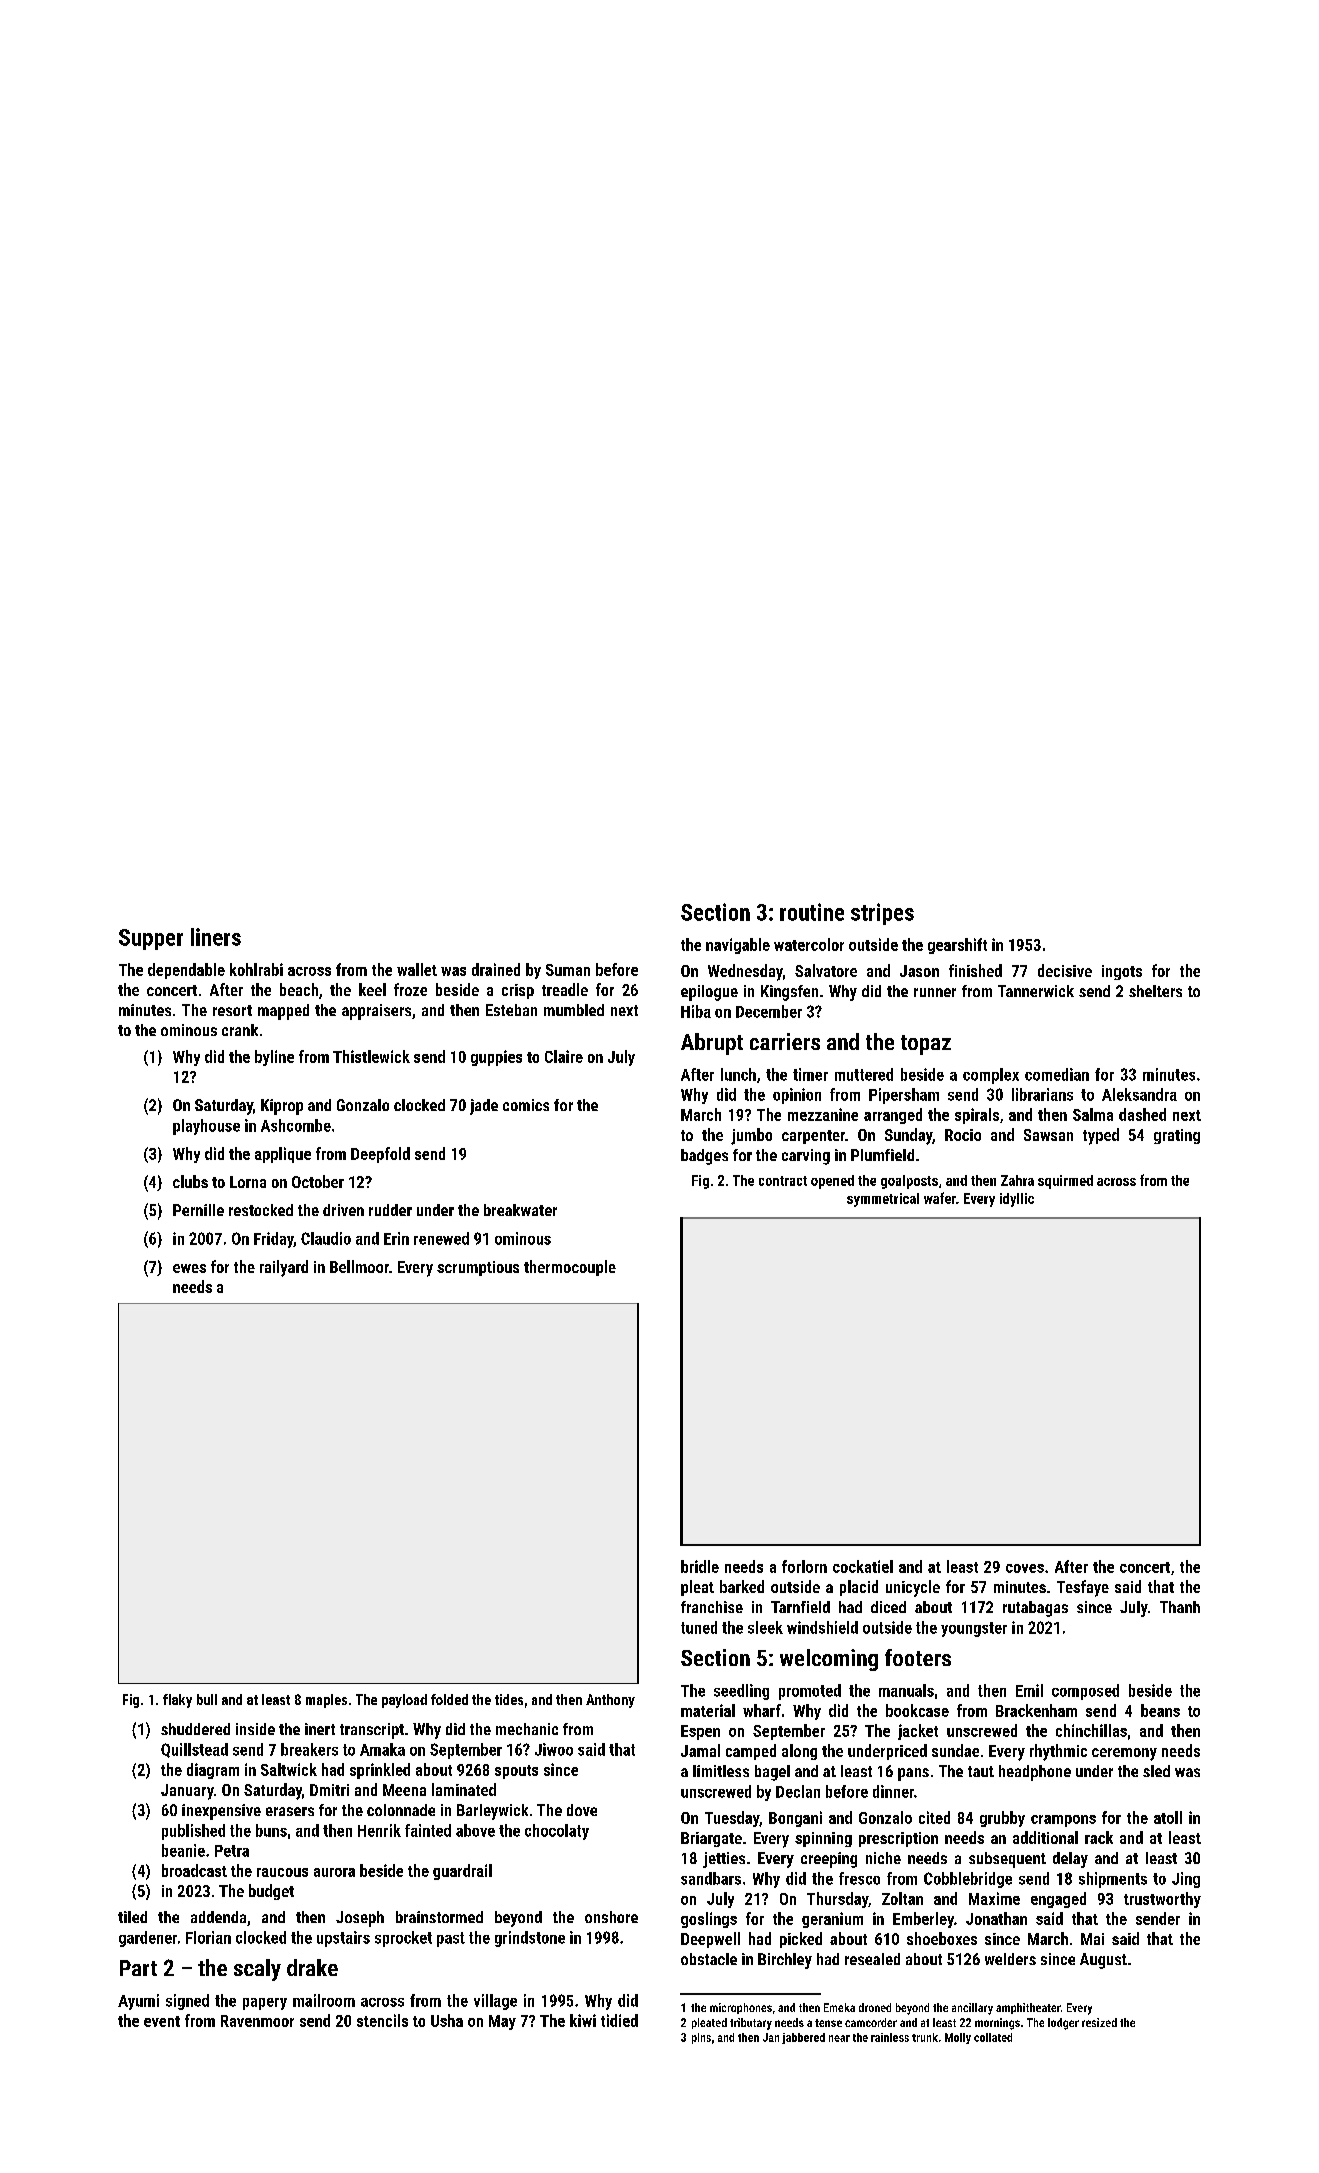 This screenshot has width=1319, height=2173. Describe the element at coordinates (795, 1819) in the screenshot. I see `Bongani` at that location.
